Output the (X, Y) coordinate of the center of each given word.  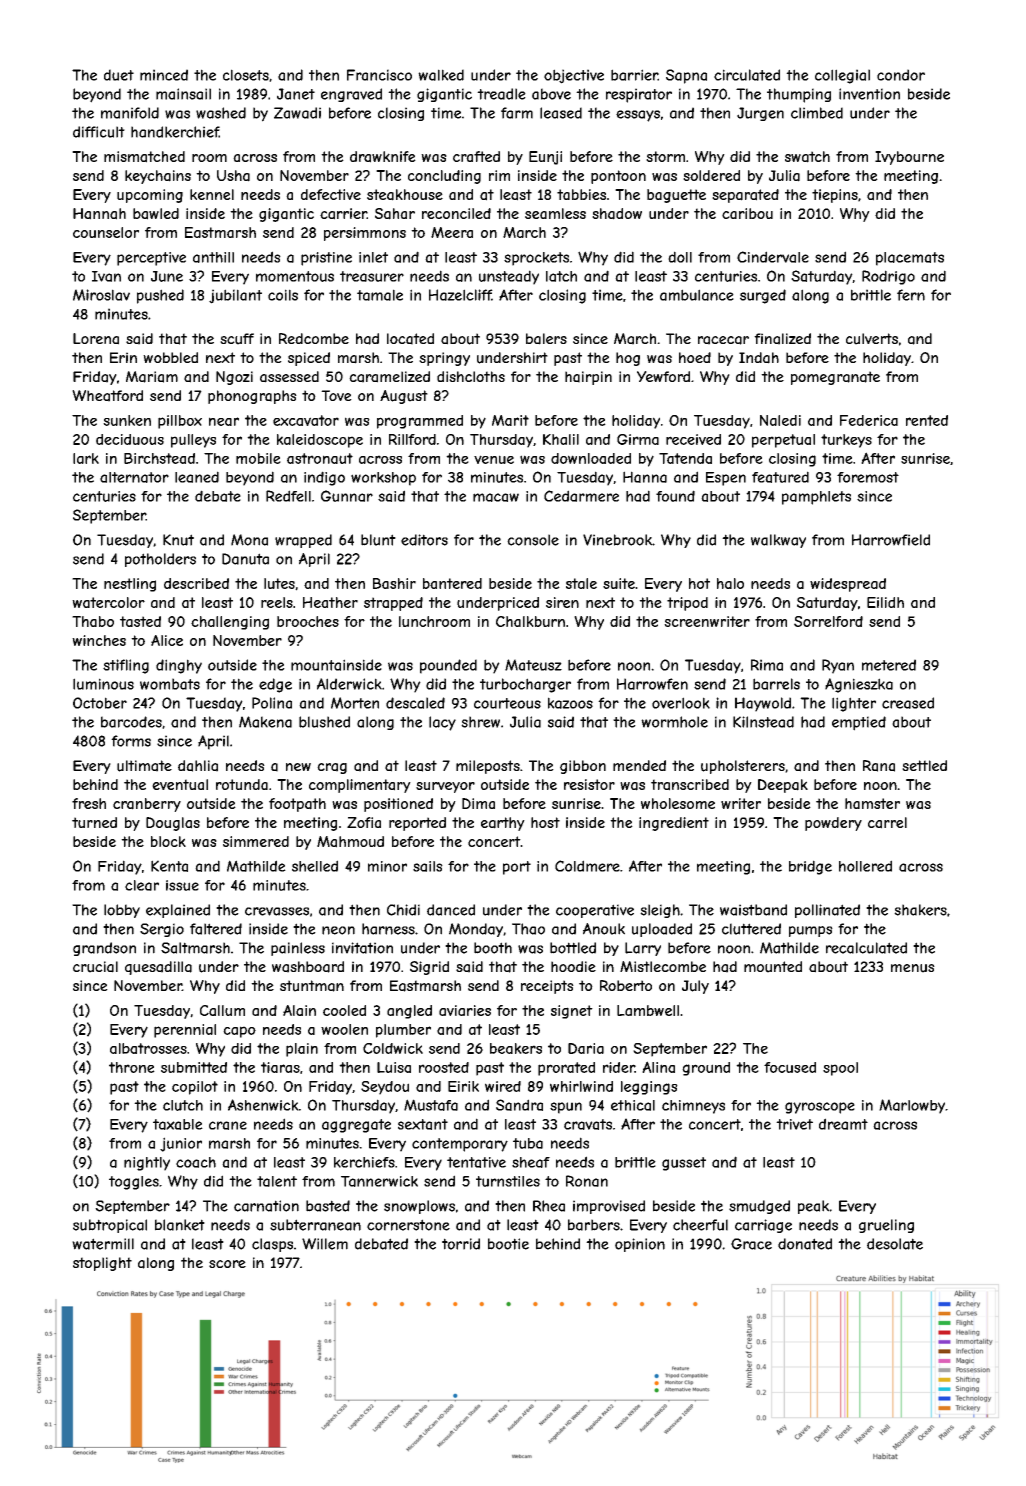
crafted (476, 156)
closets (246, 75)
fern (911, 295)
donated (805, 1244)
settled (924, 765)
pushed (160, 296)
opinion (640, 1245)
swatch (807, 157)
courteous (507, 703)
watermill (103, 1244)
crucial (95, 967)
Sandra (519, 1105)
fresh (89, 803)
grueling (886, 1226)
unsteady (509, 277)
